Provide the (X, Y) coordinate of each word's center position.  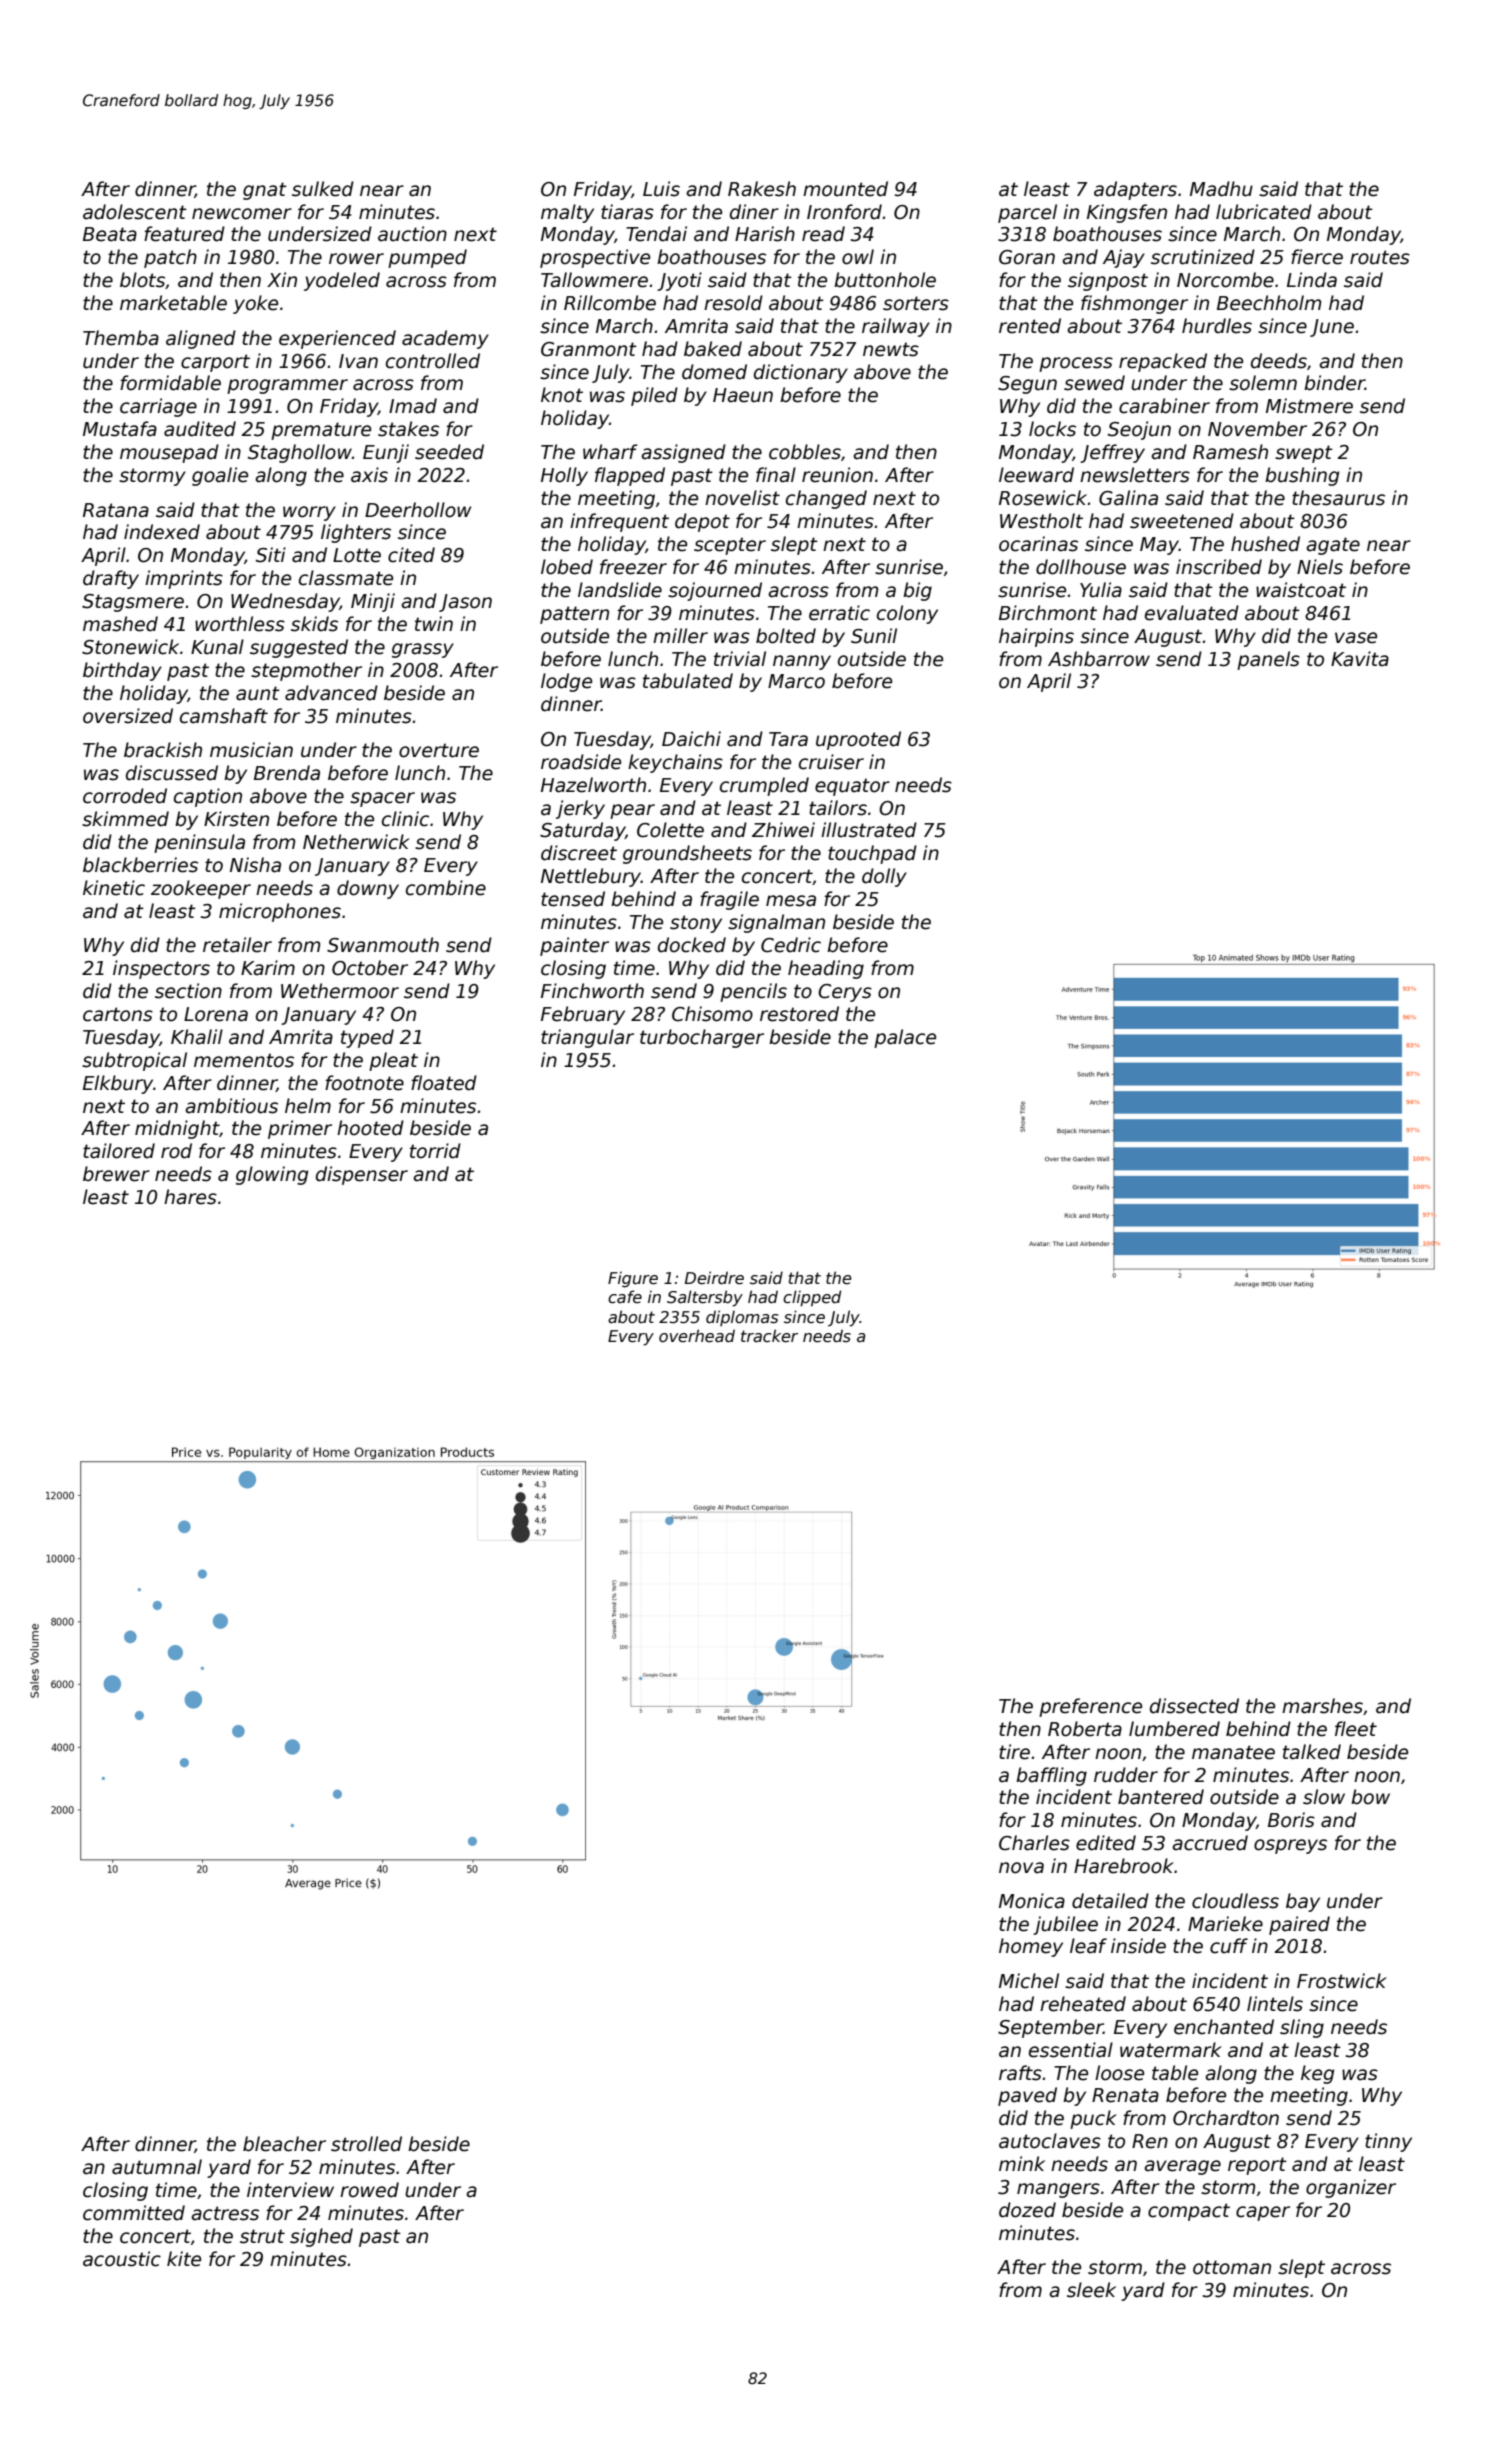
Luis (661, 189)
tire (1014, 1752)
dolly (884, 877)
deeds (1279, 361)
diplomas (742, 1318)
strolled (366, 2144)
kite (184, 2259)
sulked (323, 189)
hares (190, 1197)
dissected (1194, 1706)
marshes (1322, 1706)
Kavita (1360, 659)
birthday (122, 671)
